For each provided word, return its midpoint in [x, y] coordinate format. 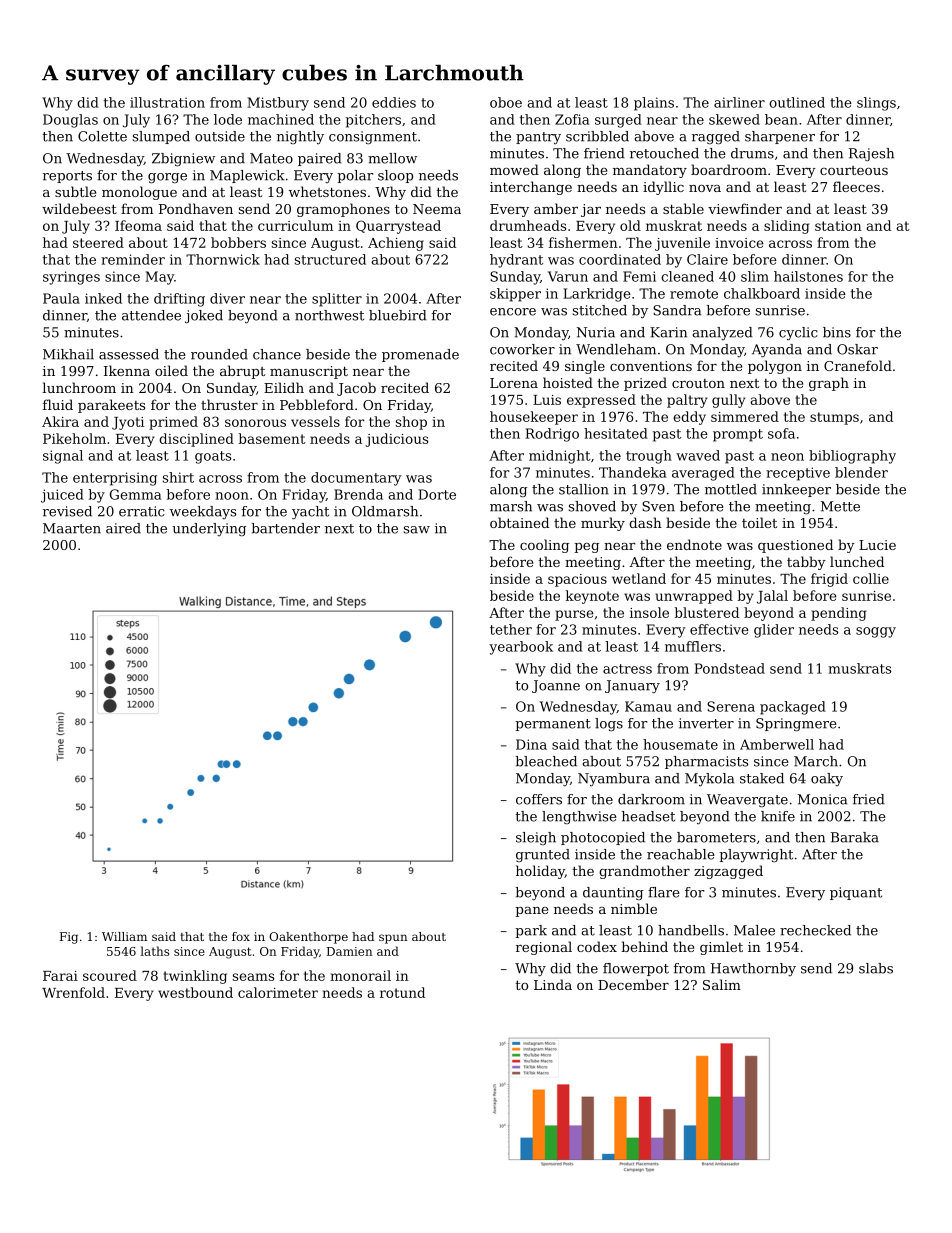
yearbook [521, 648]
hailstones [808, 276]
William [124, 936]
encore [513, 312]
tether [511, 629]
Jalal [772, 597]
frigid [829, 580]
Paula [61, 298]
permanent [553, 725]
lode [228, 119]
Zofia [572, 119]
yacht [310, 513]
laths [154, 951]
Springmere [796, 725]
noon [232, 496]
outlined [797, 102]
